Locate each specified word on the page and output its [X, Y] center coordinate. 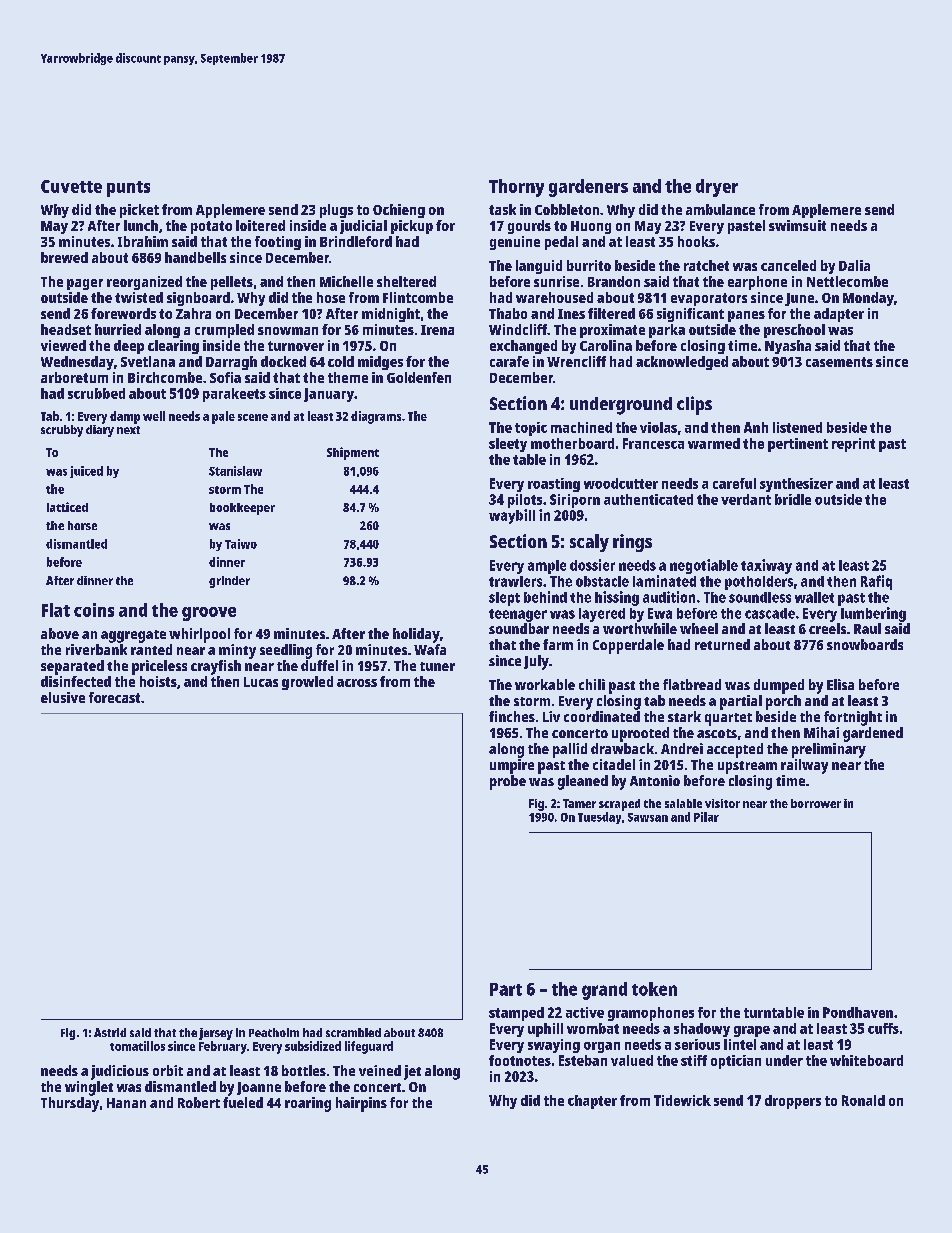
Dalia [854, 265]
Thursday [70, 1104]
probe [508, 782]
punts [128, 189]
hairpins [361, 1104]
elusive [63, 697]
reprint [853, 445]
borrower [816, 803]
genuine [515, 243]
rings [632, 543]
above [60, 633]
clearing [173, 347]
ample [547, 567]
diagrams [376, 417]
